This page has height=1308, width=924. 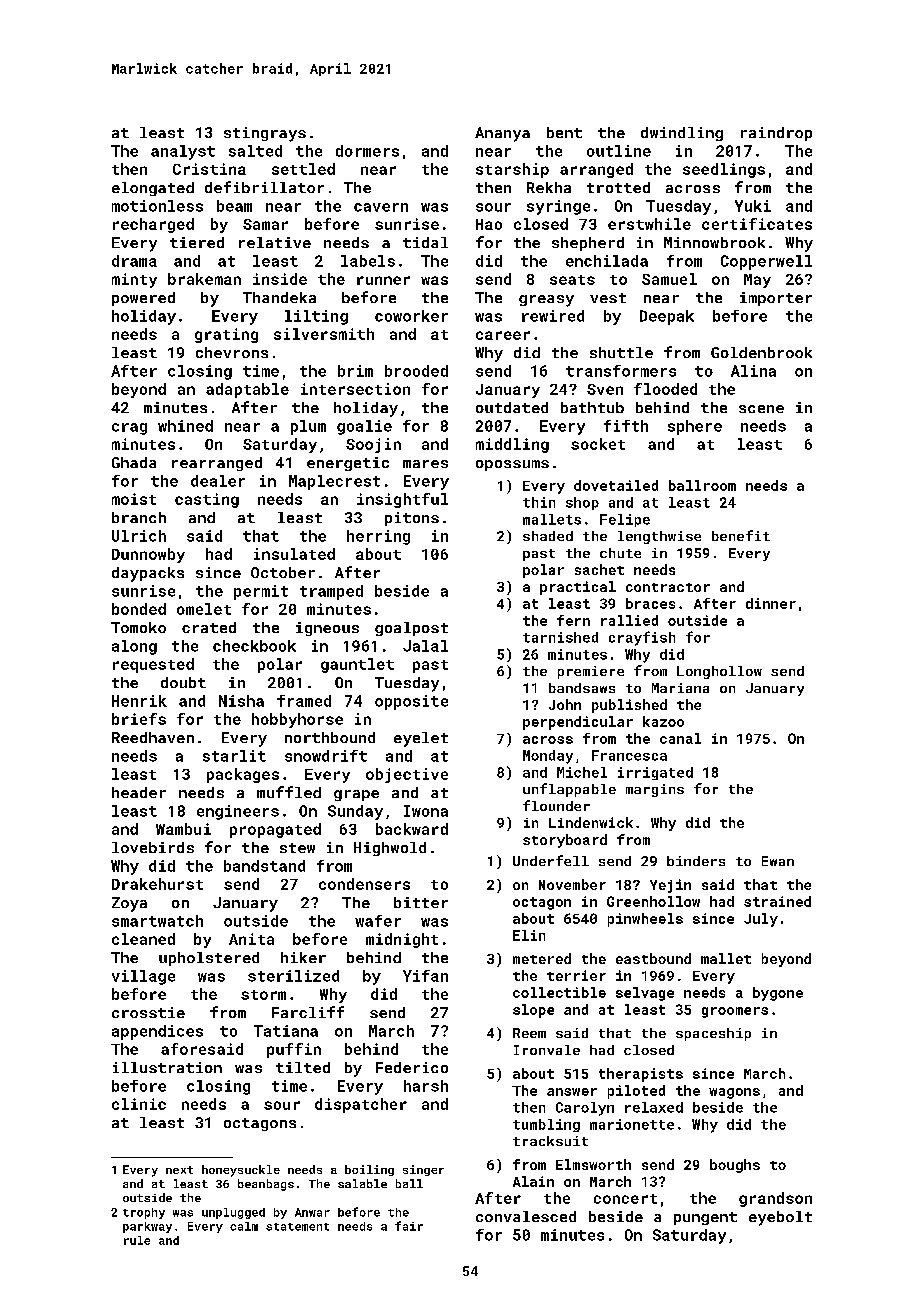 I want to click on raindrop, so click(x=776, y=134).
